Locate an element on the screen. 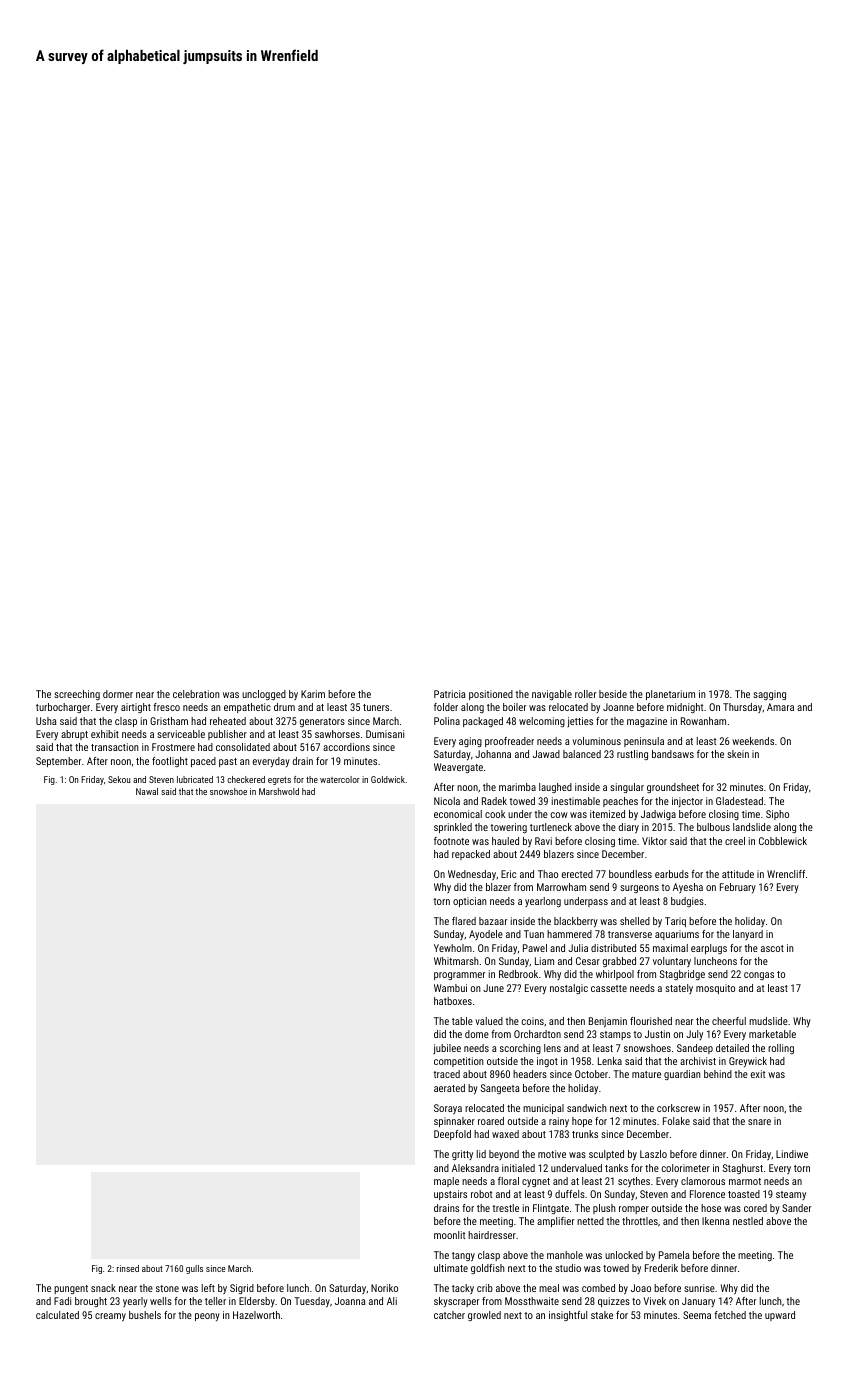 This screenshot has width=849, height=1400. footnote is located at coordinates (451, 841).
